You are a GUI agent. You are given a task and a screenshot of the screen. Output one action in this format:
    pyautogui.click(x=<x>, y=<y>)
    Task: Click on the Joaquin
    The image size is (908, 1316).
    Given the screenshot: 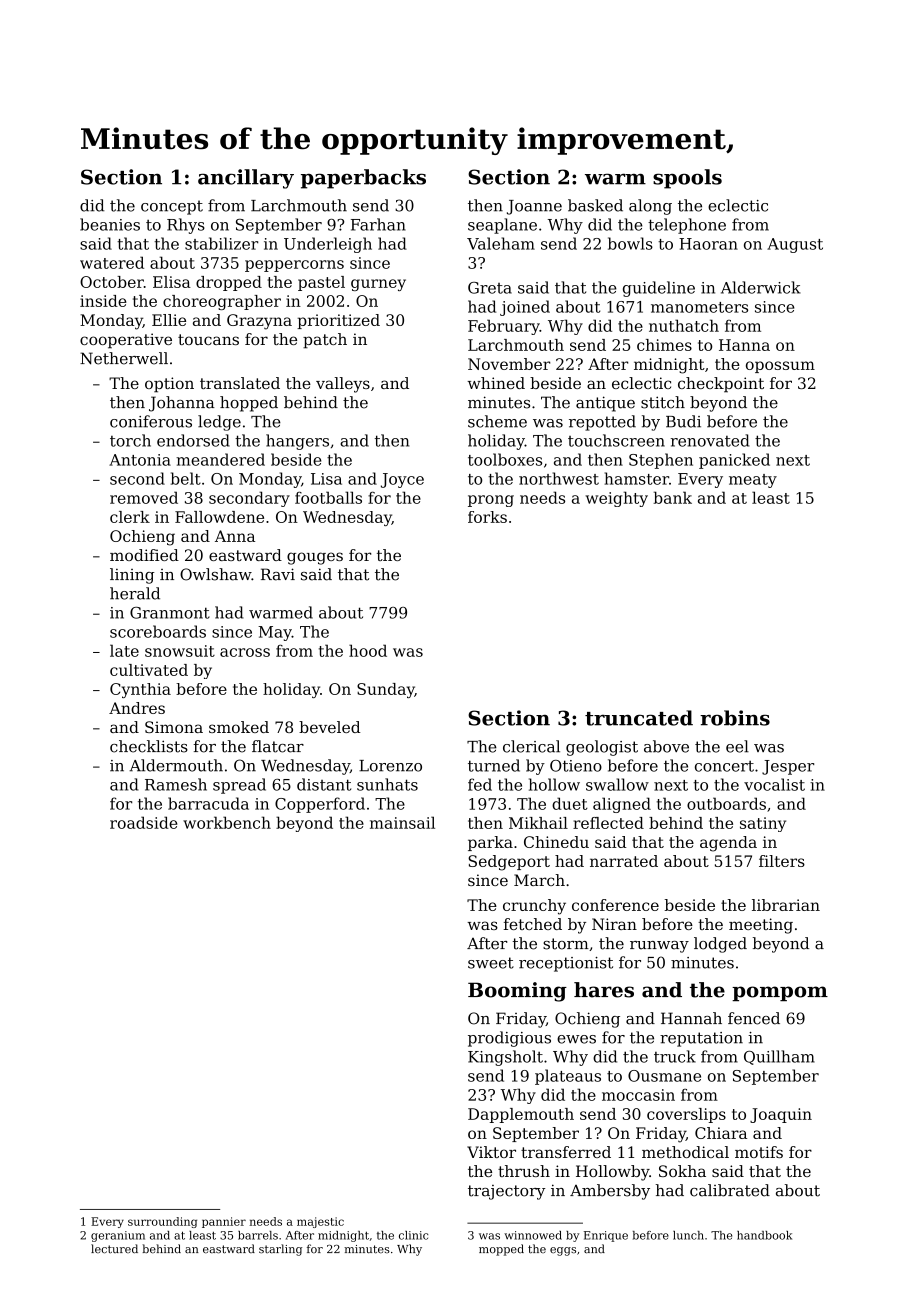 What is the action you would take?
    pyautogui.click(x=781, y=1115)
